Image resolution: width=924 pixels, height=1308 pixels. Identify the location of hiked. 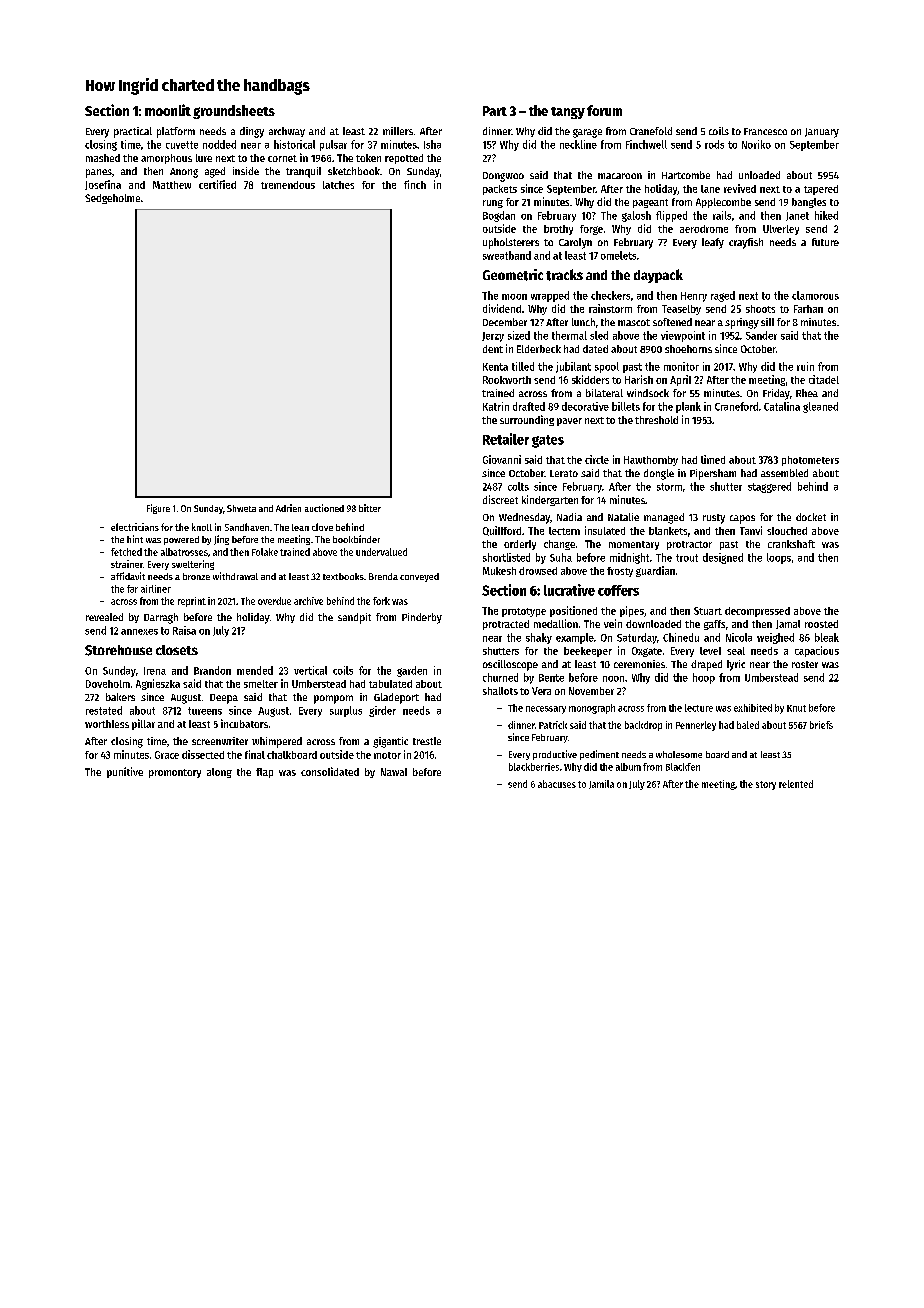
(826, 215).
